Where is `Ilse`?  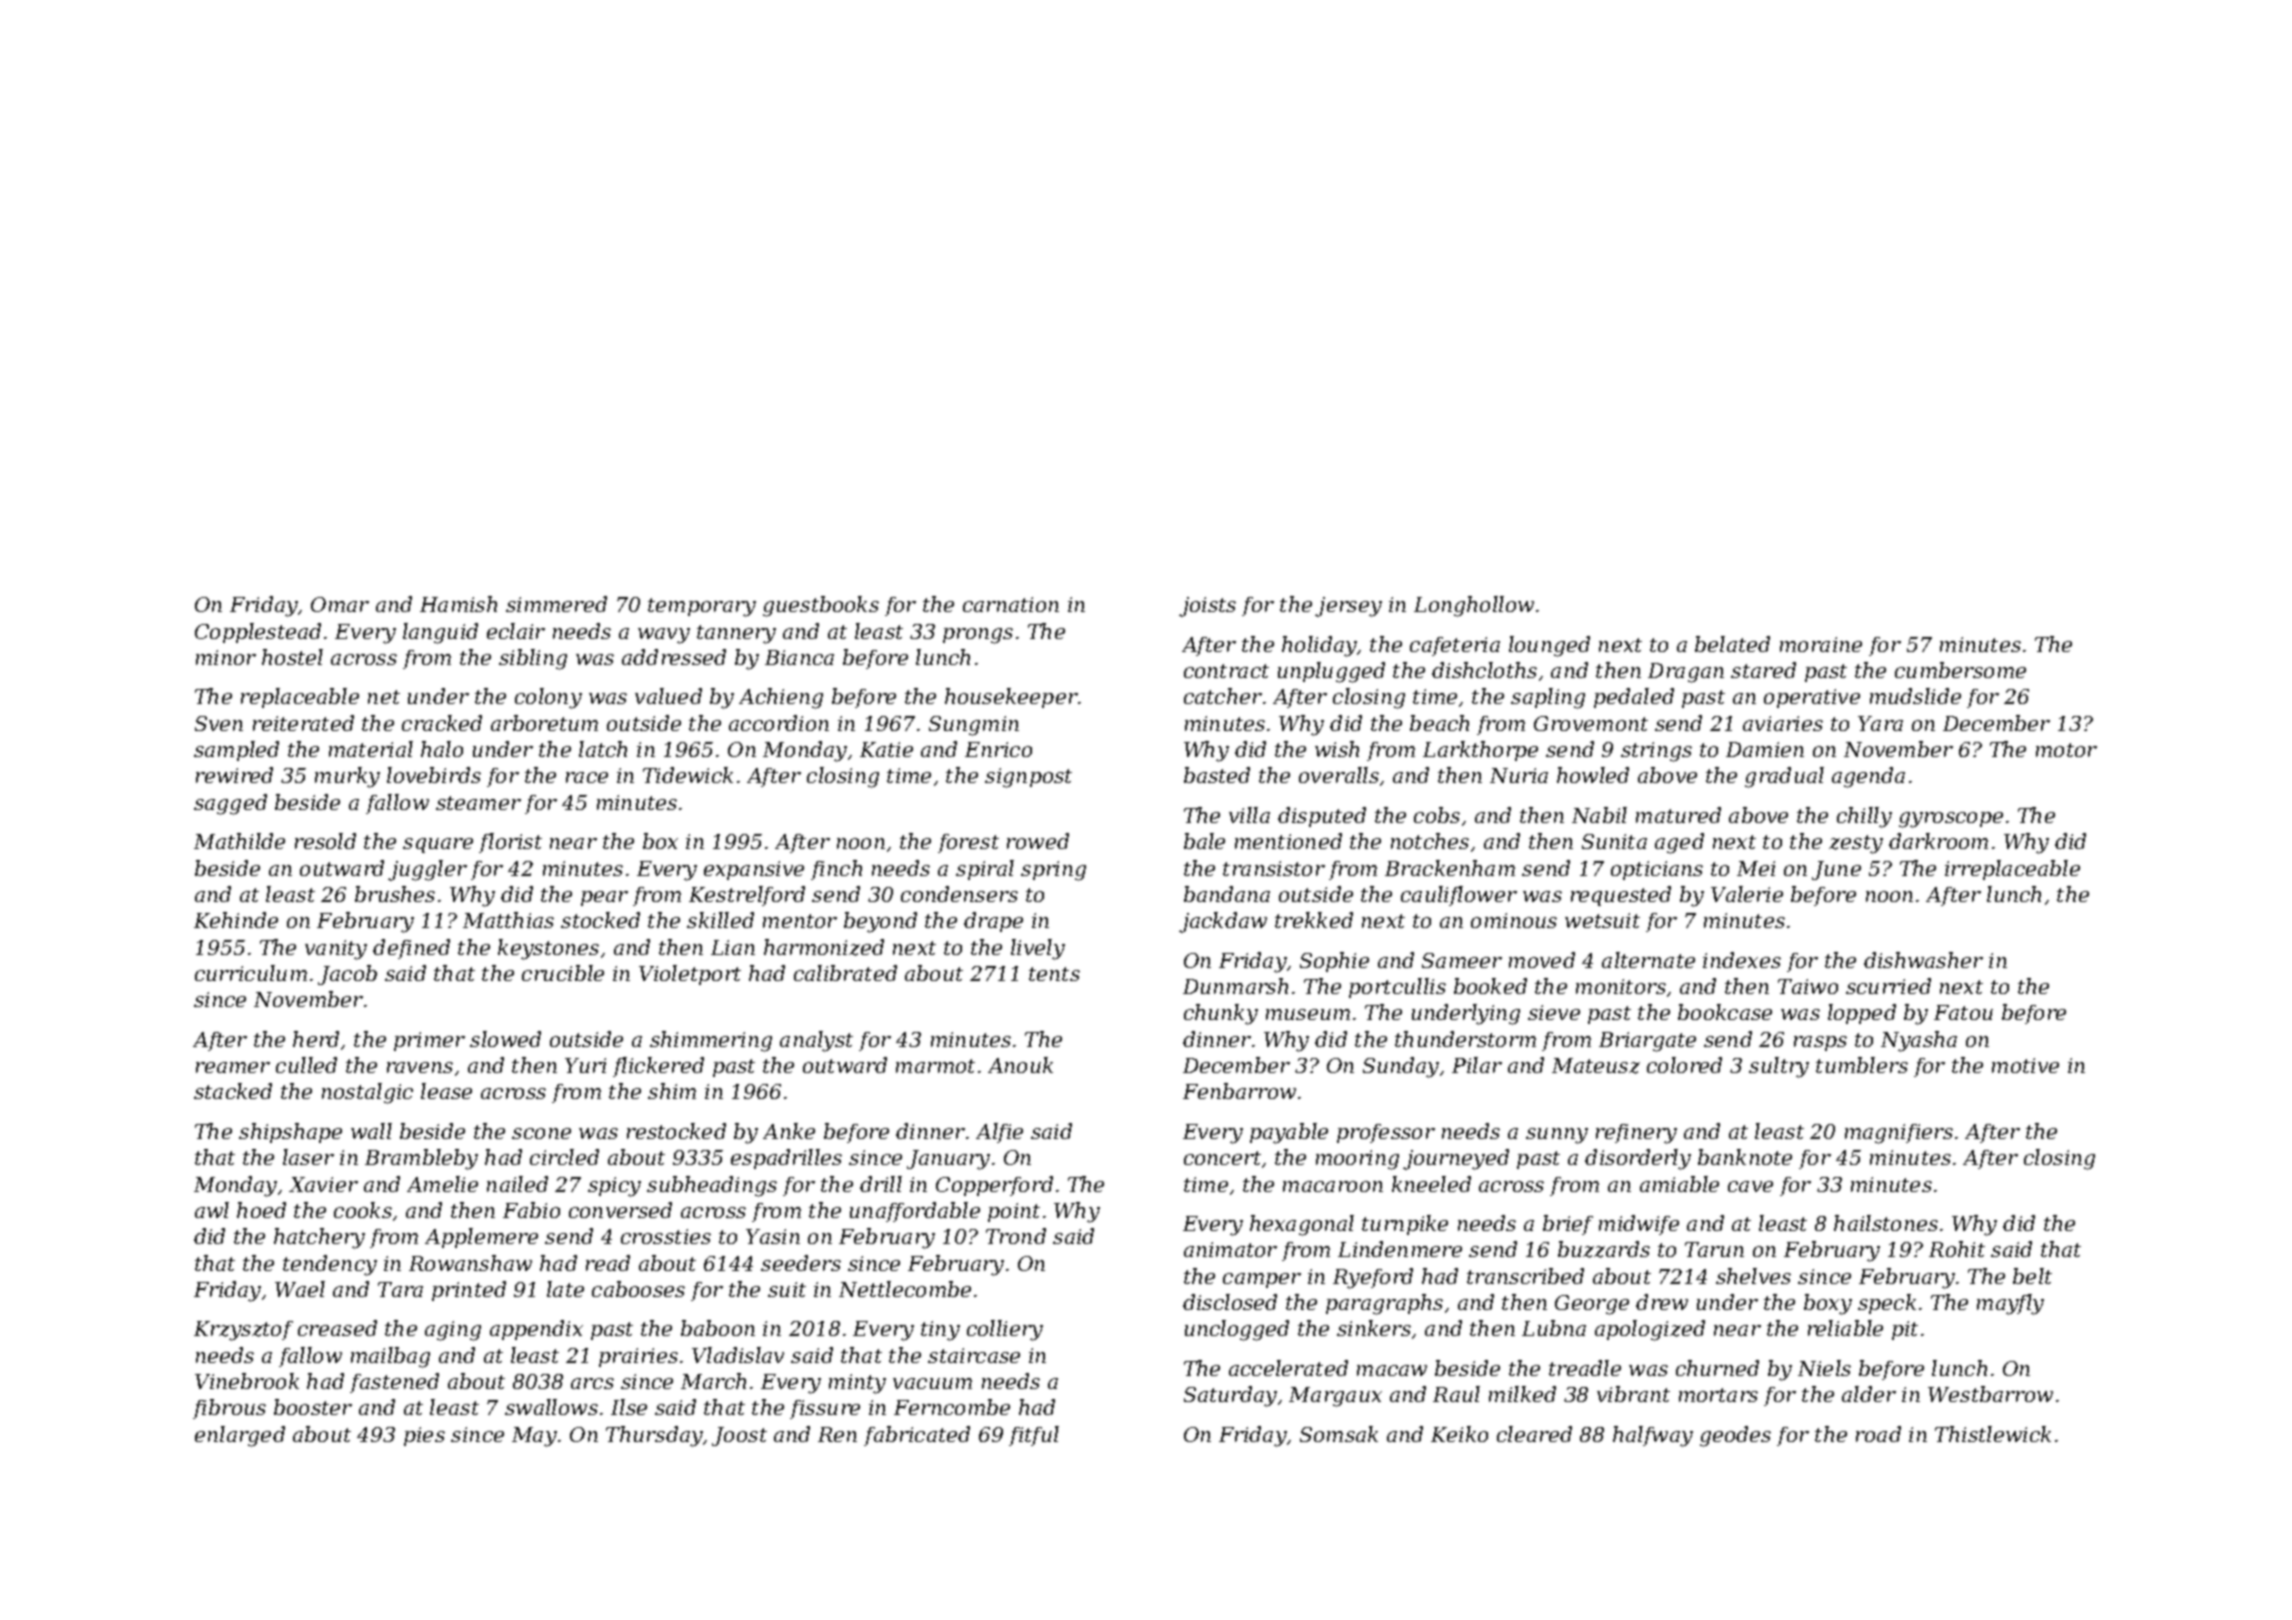 Ilse is located at coordinates (629, 1407).
